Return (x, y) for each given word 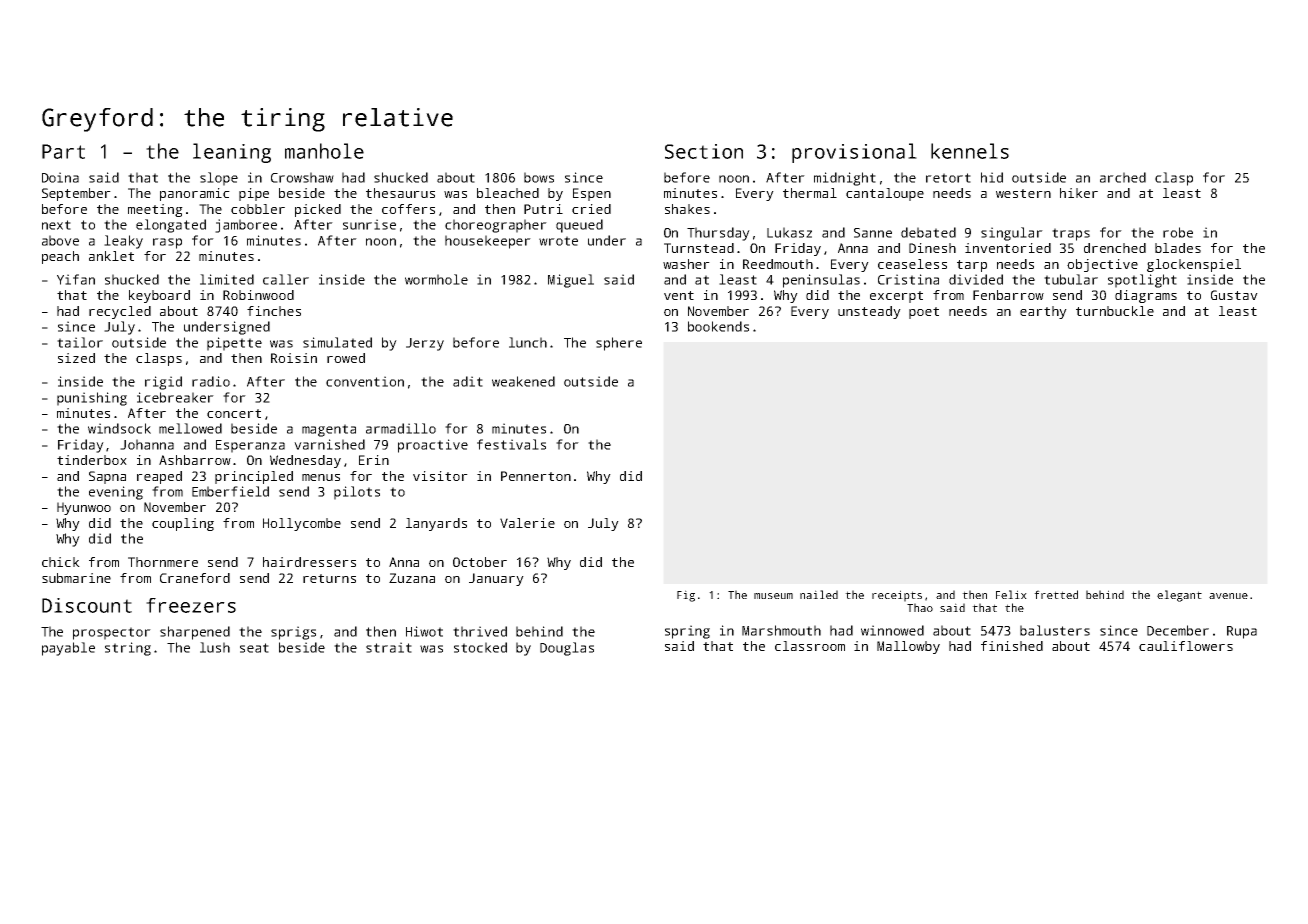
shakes (687, 209)
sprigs (293, 633)
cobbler (258, 209)
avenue (1228, 596)
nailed (819, 594)
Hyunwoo (84, 508)
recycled (120, 312)
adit (468, 381)
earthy (1043, 312)
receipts (897, 596)
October (480, 562)
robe (1178, 232)
